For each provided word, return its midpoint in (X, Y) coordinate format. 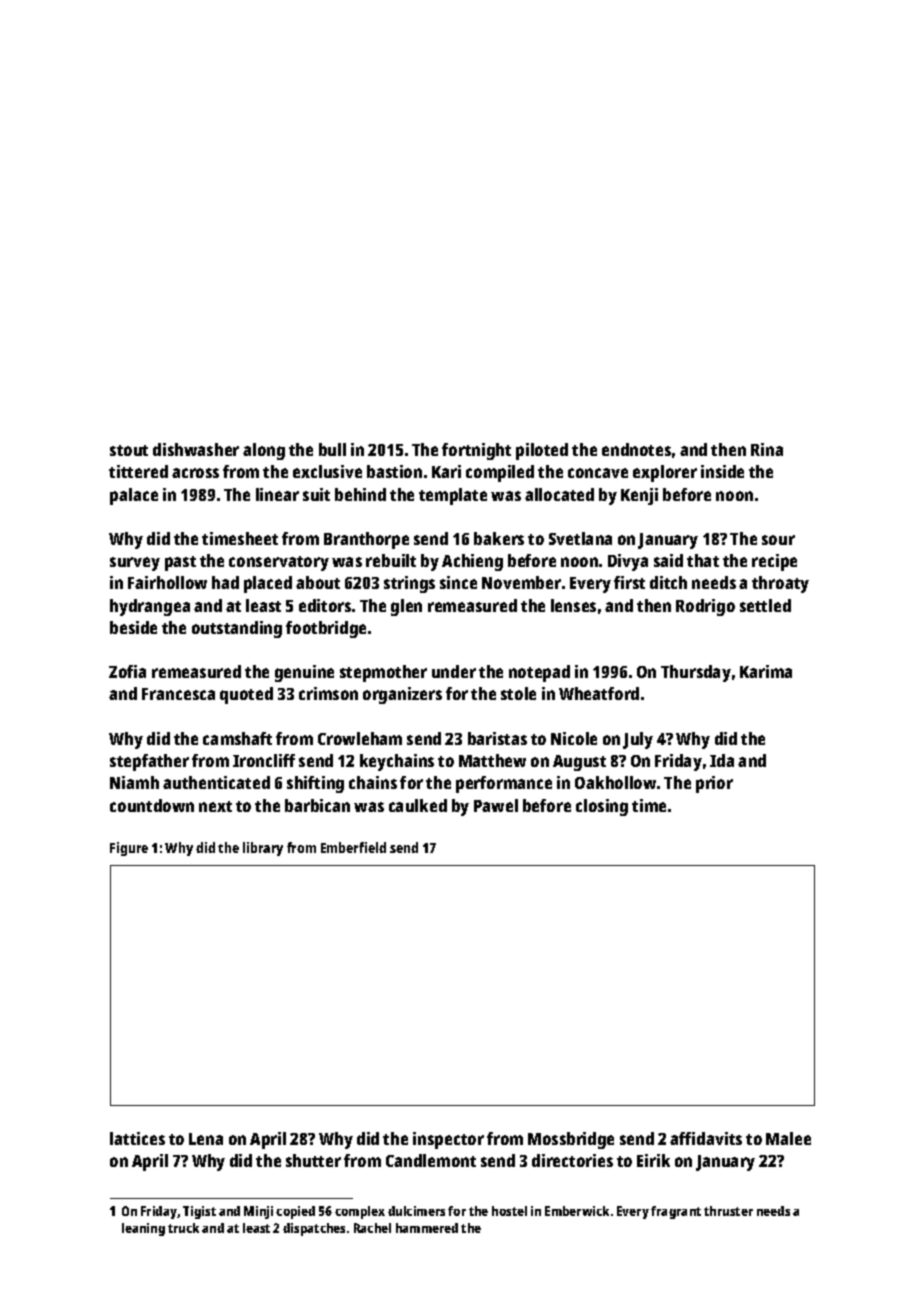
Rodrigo (705, 607)
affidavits (706, 1138)
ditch (668, 582)
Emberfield (353, 847)
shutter (313, 1160)
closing (602, 807)
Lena (206, 1139)
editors (325, 605)
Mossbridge (571, 1140)
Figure (129, 849)
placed (268, 584)
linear (277, 494)
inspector (448, 1140)
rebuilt (391, 560)
